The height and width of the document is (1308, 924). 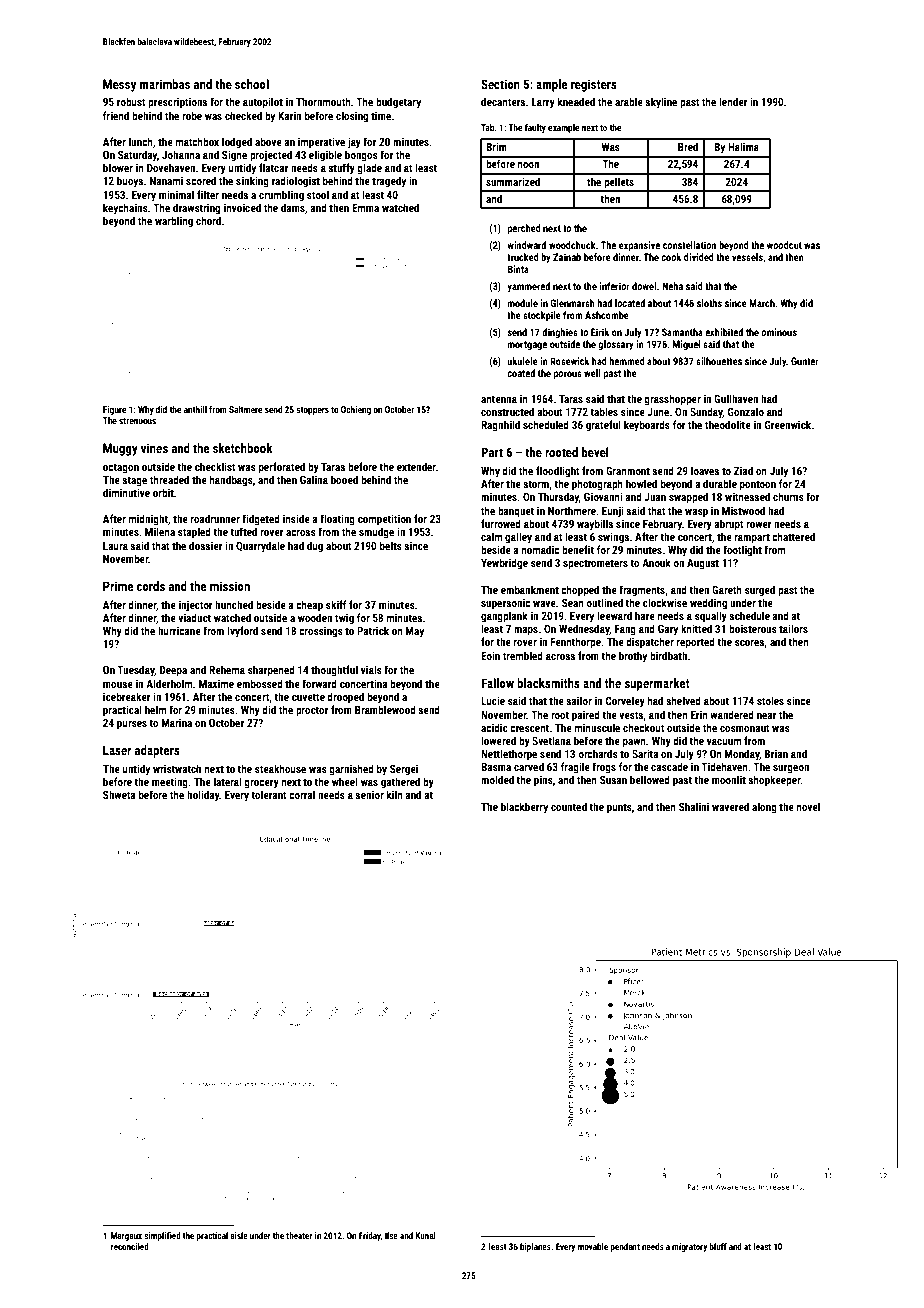 I want to click on Kunal, so click(x=425, y=1235).
